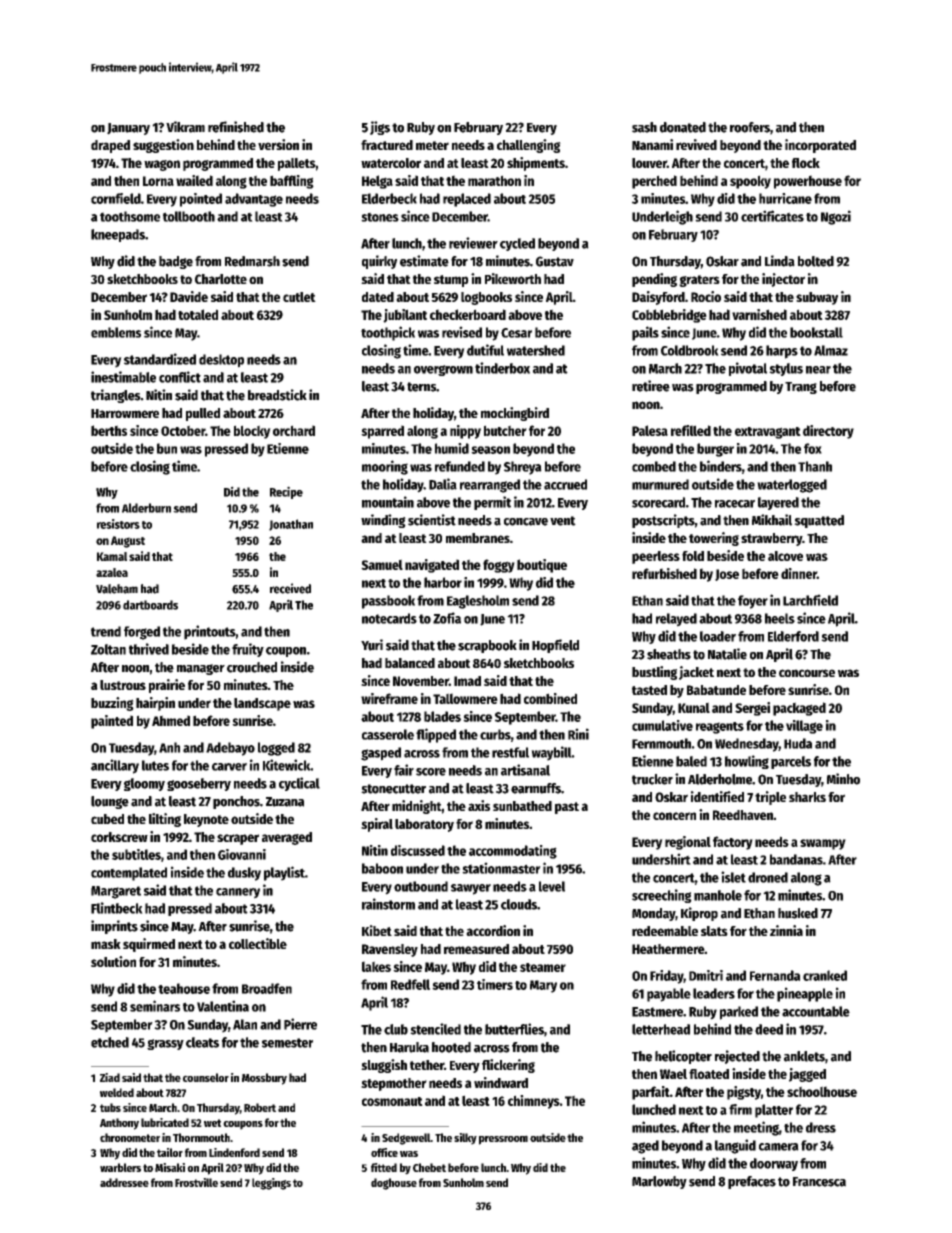  Describe the element at coordinates (107, 819) in the screenshot. I see `cubed` at that location.
